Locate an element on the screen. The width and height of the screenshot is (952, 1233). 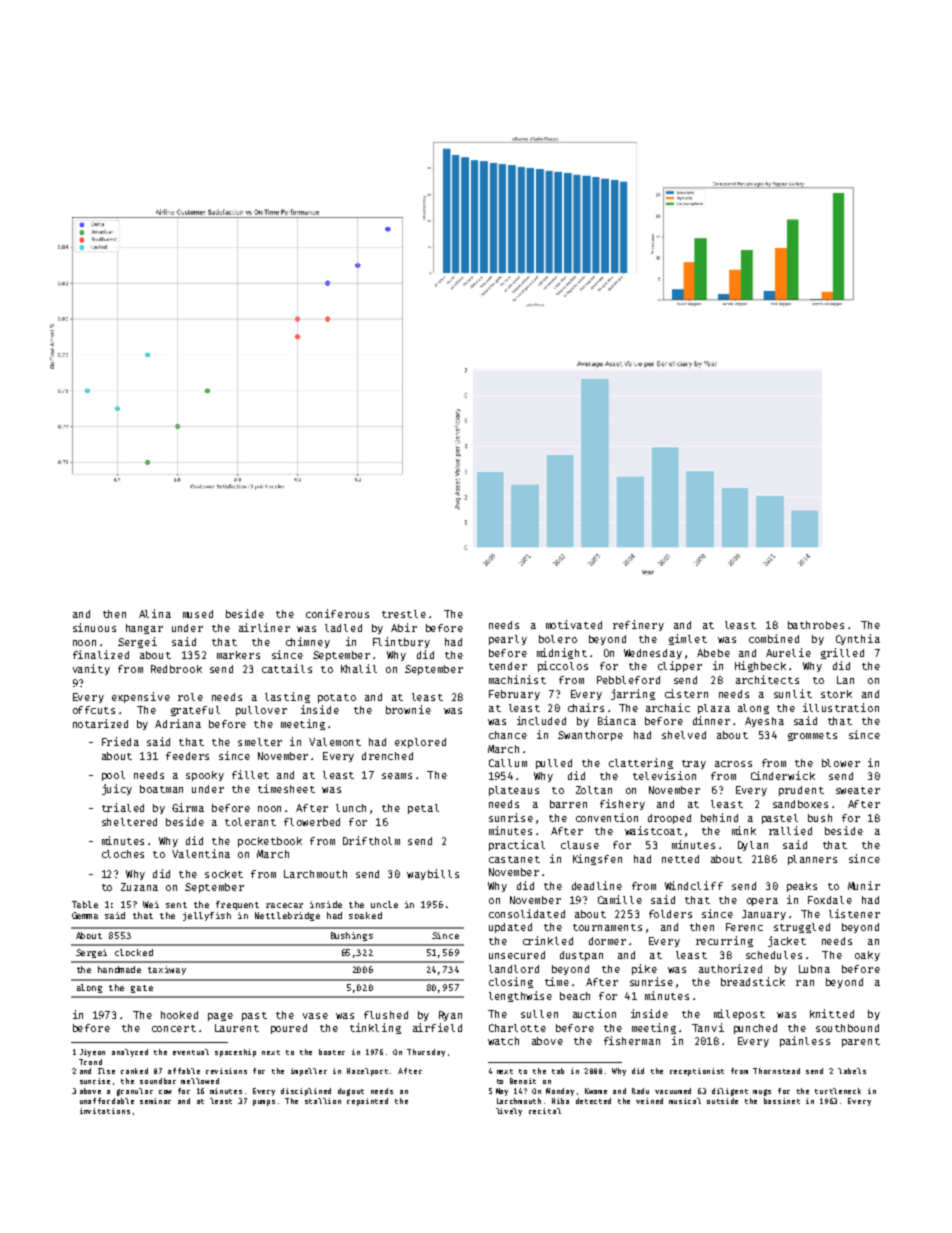
taxiway is located at coordinates (167, 970).
